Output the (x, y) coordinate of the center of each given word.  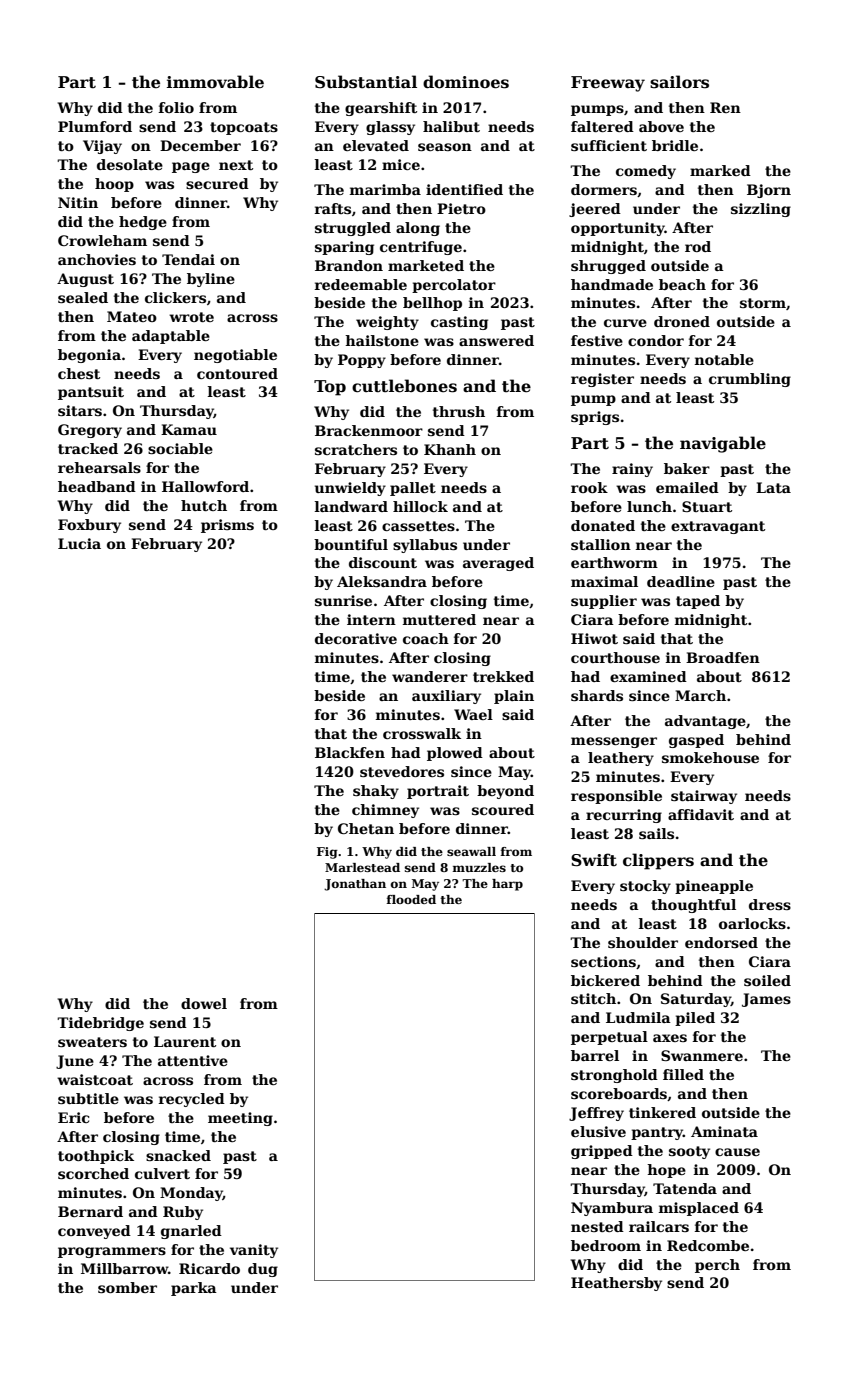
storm (763, 303)
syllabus (425, 546)
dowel (204, 1003)
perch (717, 1266)
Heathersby (616, 1284)
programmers (112, 1252)
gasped (696, 741)
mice (401, 164)
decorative (356, 638)
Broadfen (723, 657)
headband (97, 486)
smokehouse (710, 757)
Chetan (366, 828)
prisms (227, 526)
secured (217, 183)
